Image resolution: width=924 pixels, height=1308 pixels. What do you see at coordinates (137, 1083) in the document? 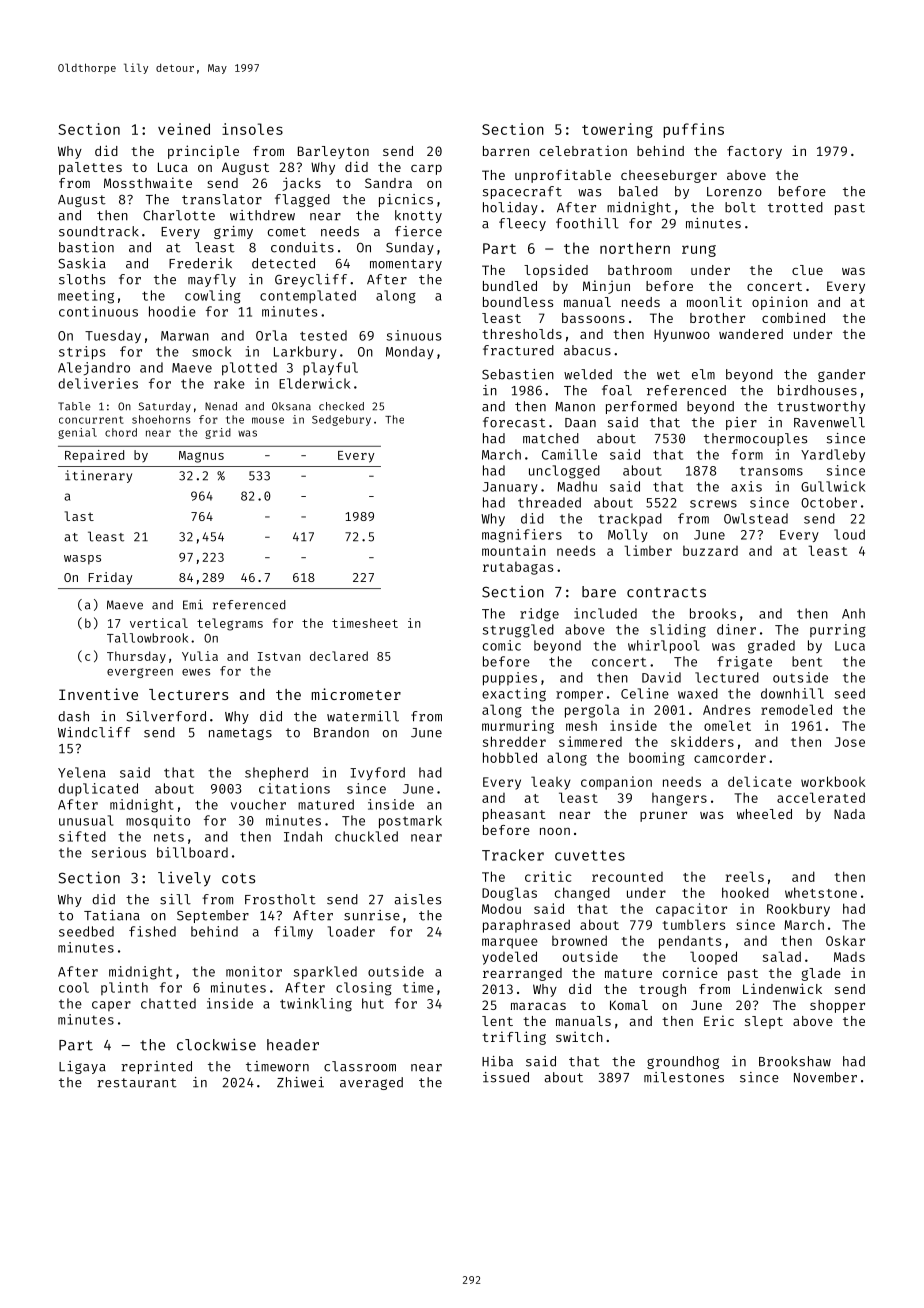
I see `restaurant` at bounding box center [137, 1083].
